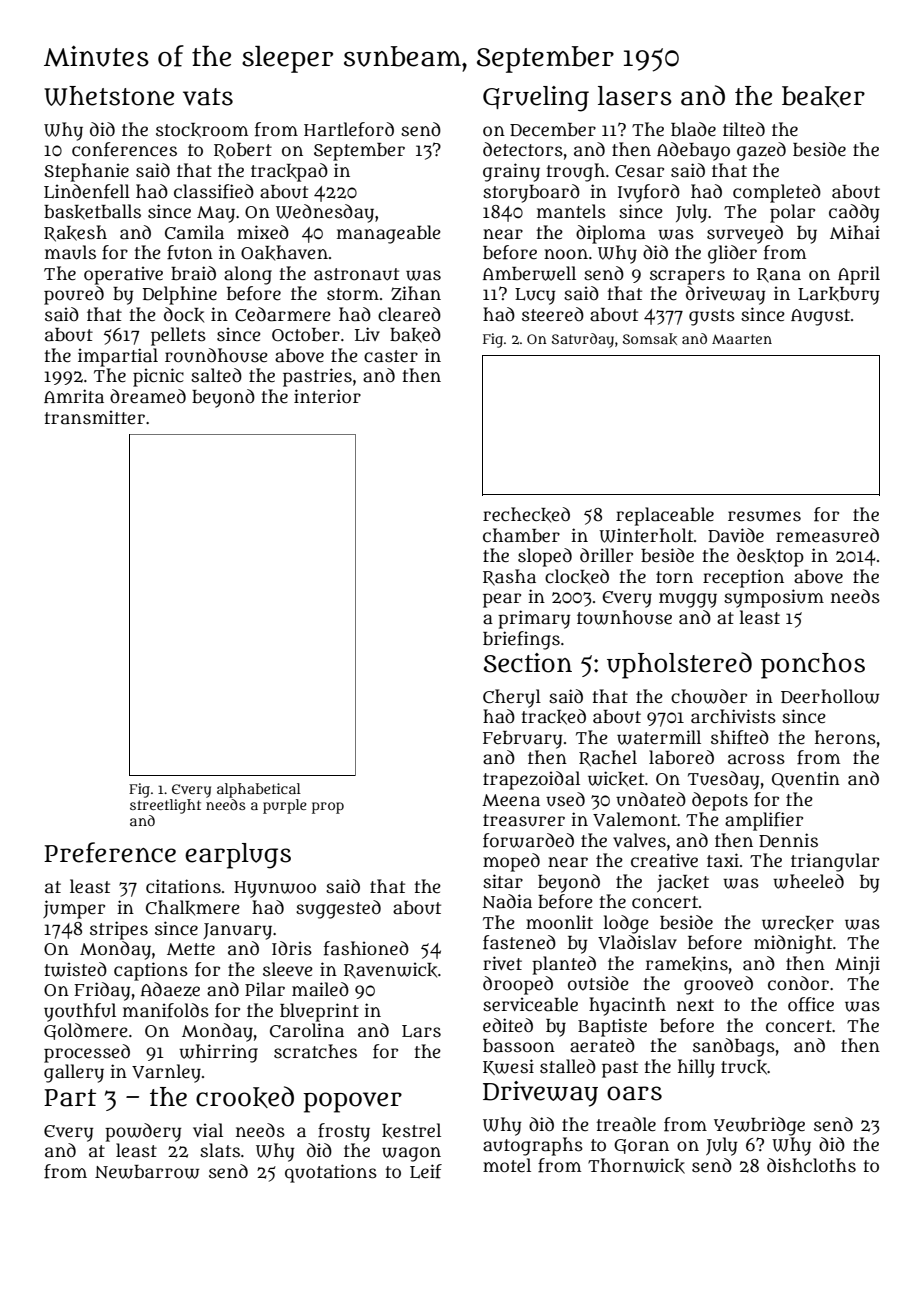  What do you see at coordinates (627, 1006) in the screenshot?
I see `hyacinth` at bounding box center [627, 1006].
